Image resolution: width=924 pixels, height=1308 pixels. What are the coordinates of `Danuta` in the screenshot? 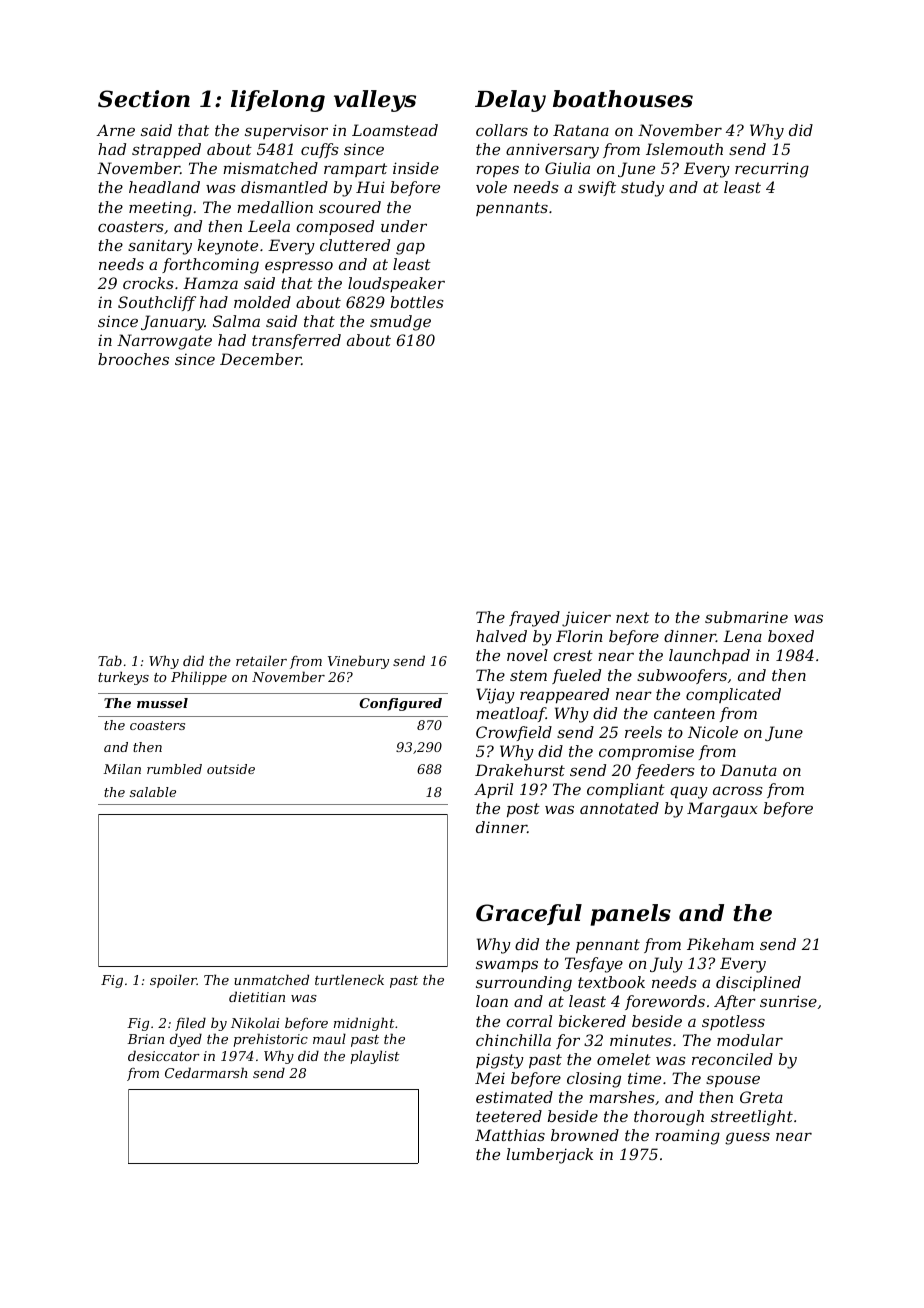 It's located at (748, 770).
